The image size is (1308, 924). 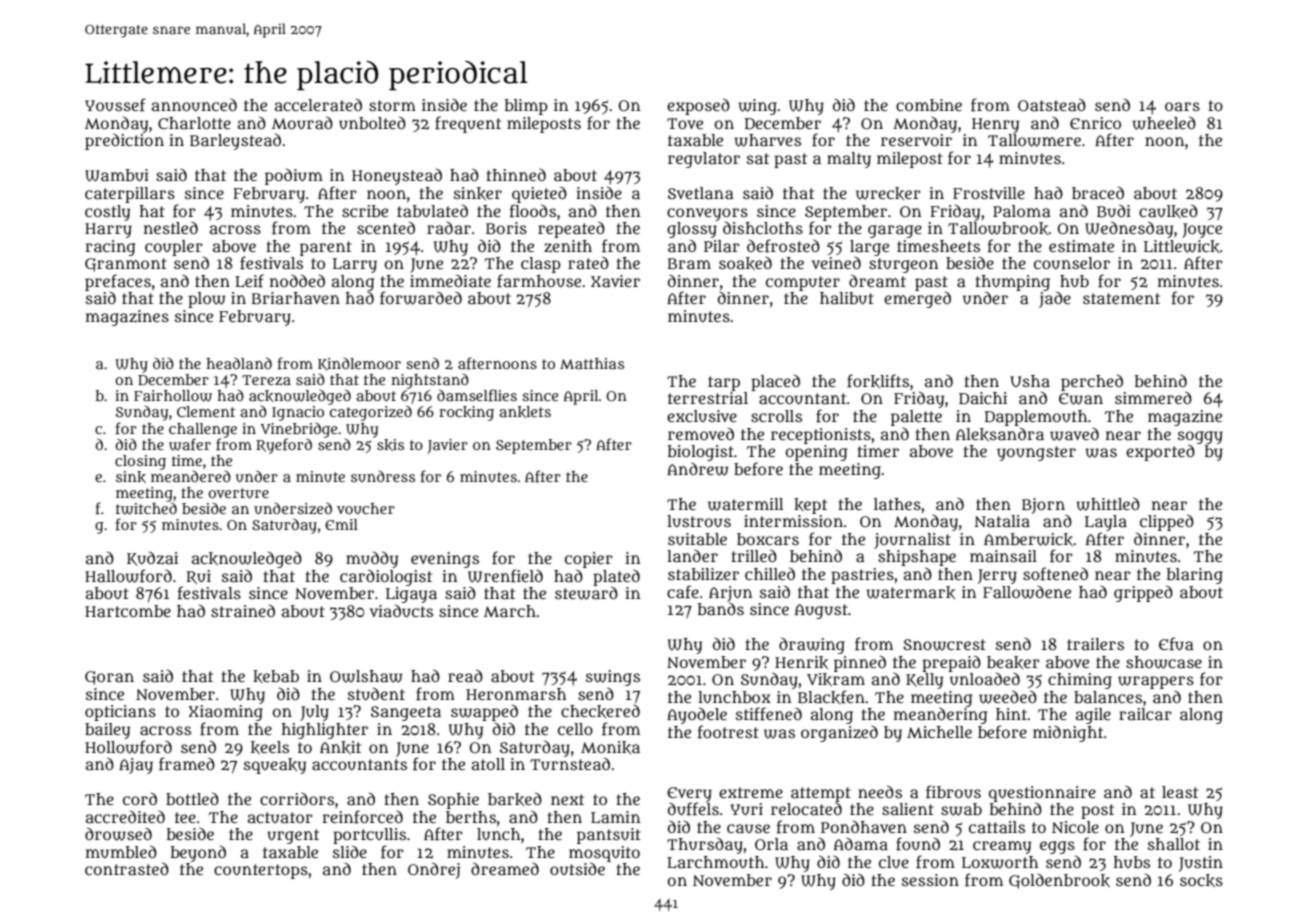 I want to click on countertops, so click(x=261, y=871).
